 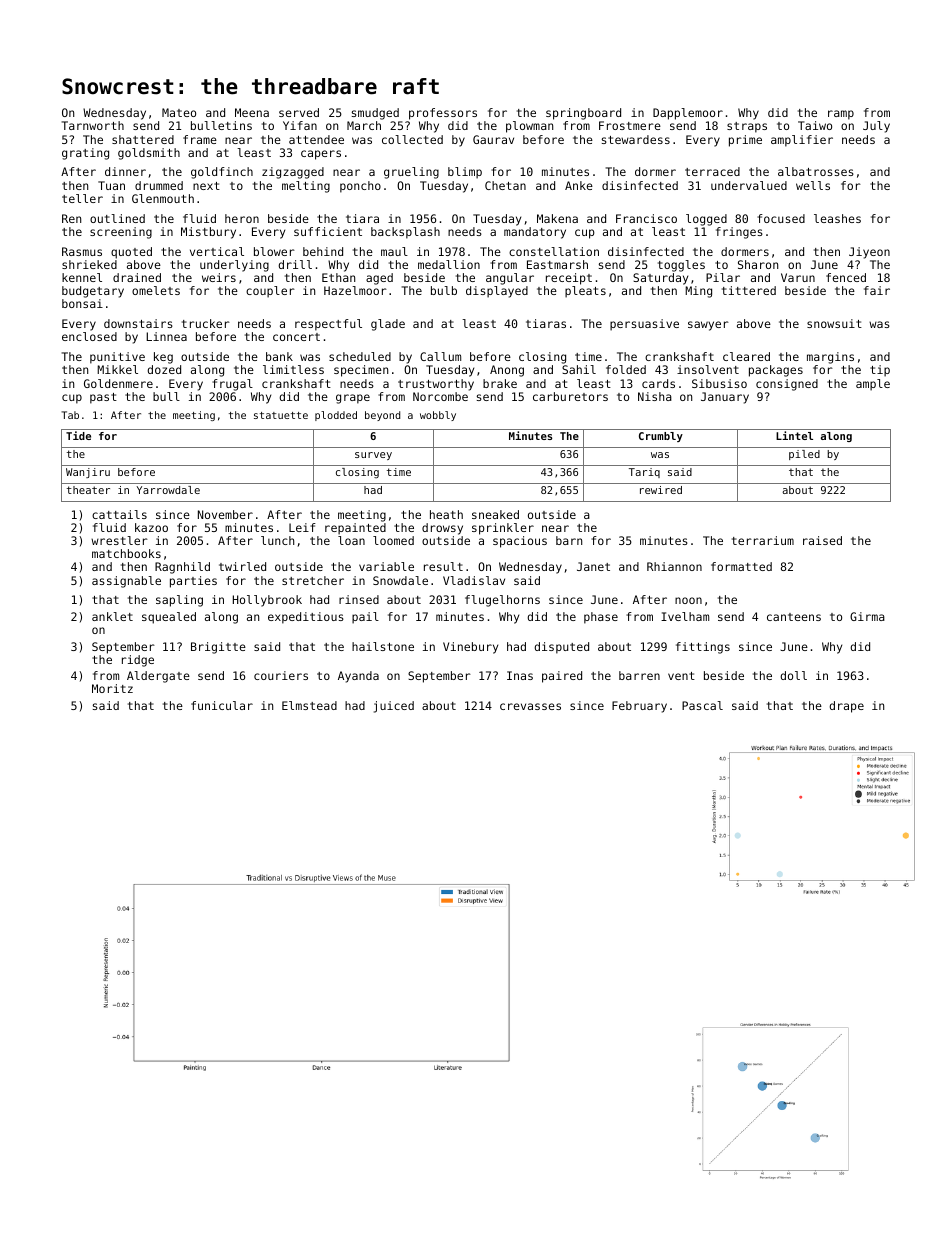 What do you see at coordinates (834, 323) in the page?
I see `snowsuit` at bounding box center [834, 323].
